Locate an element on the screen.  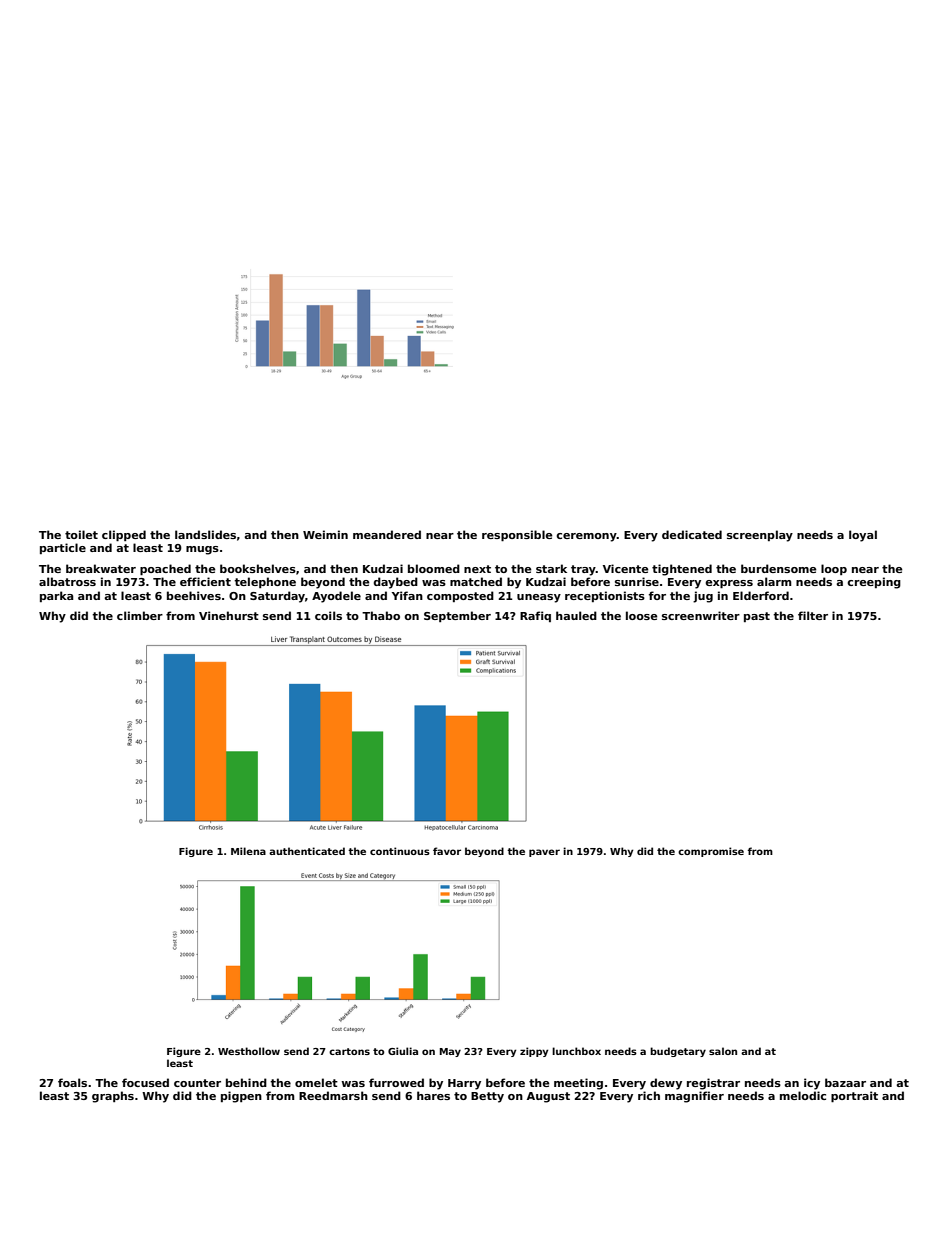
Milena is located at coordinates (248, 851).
